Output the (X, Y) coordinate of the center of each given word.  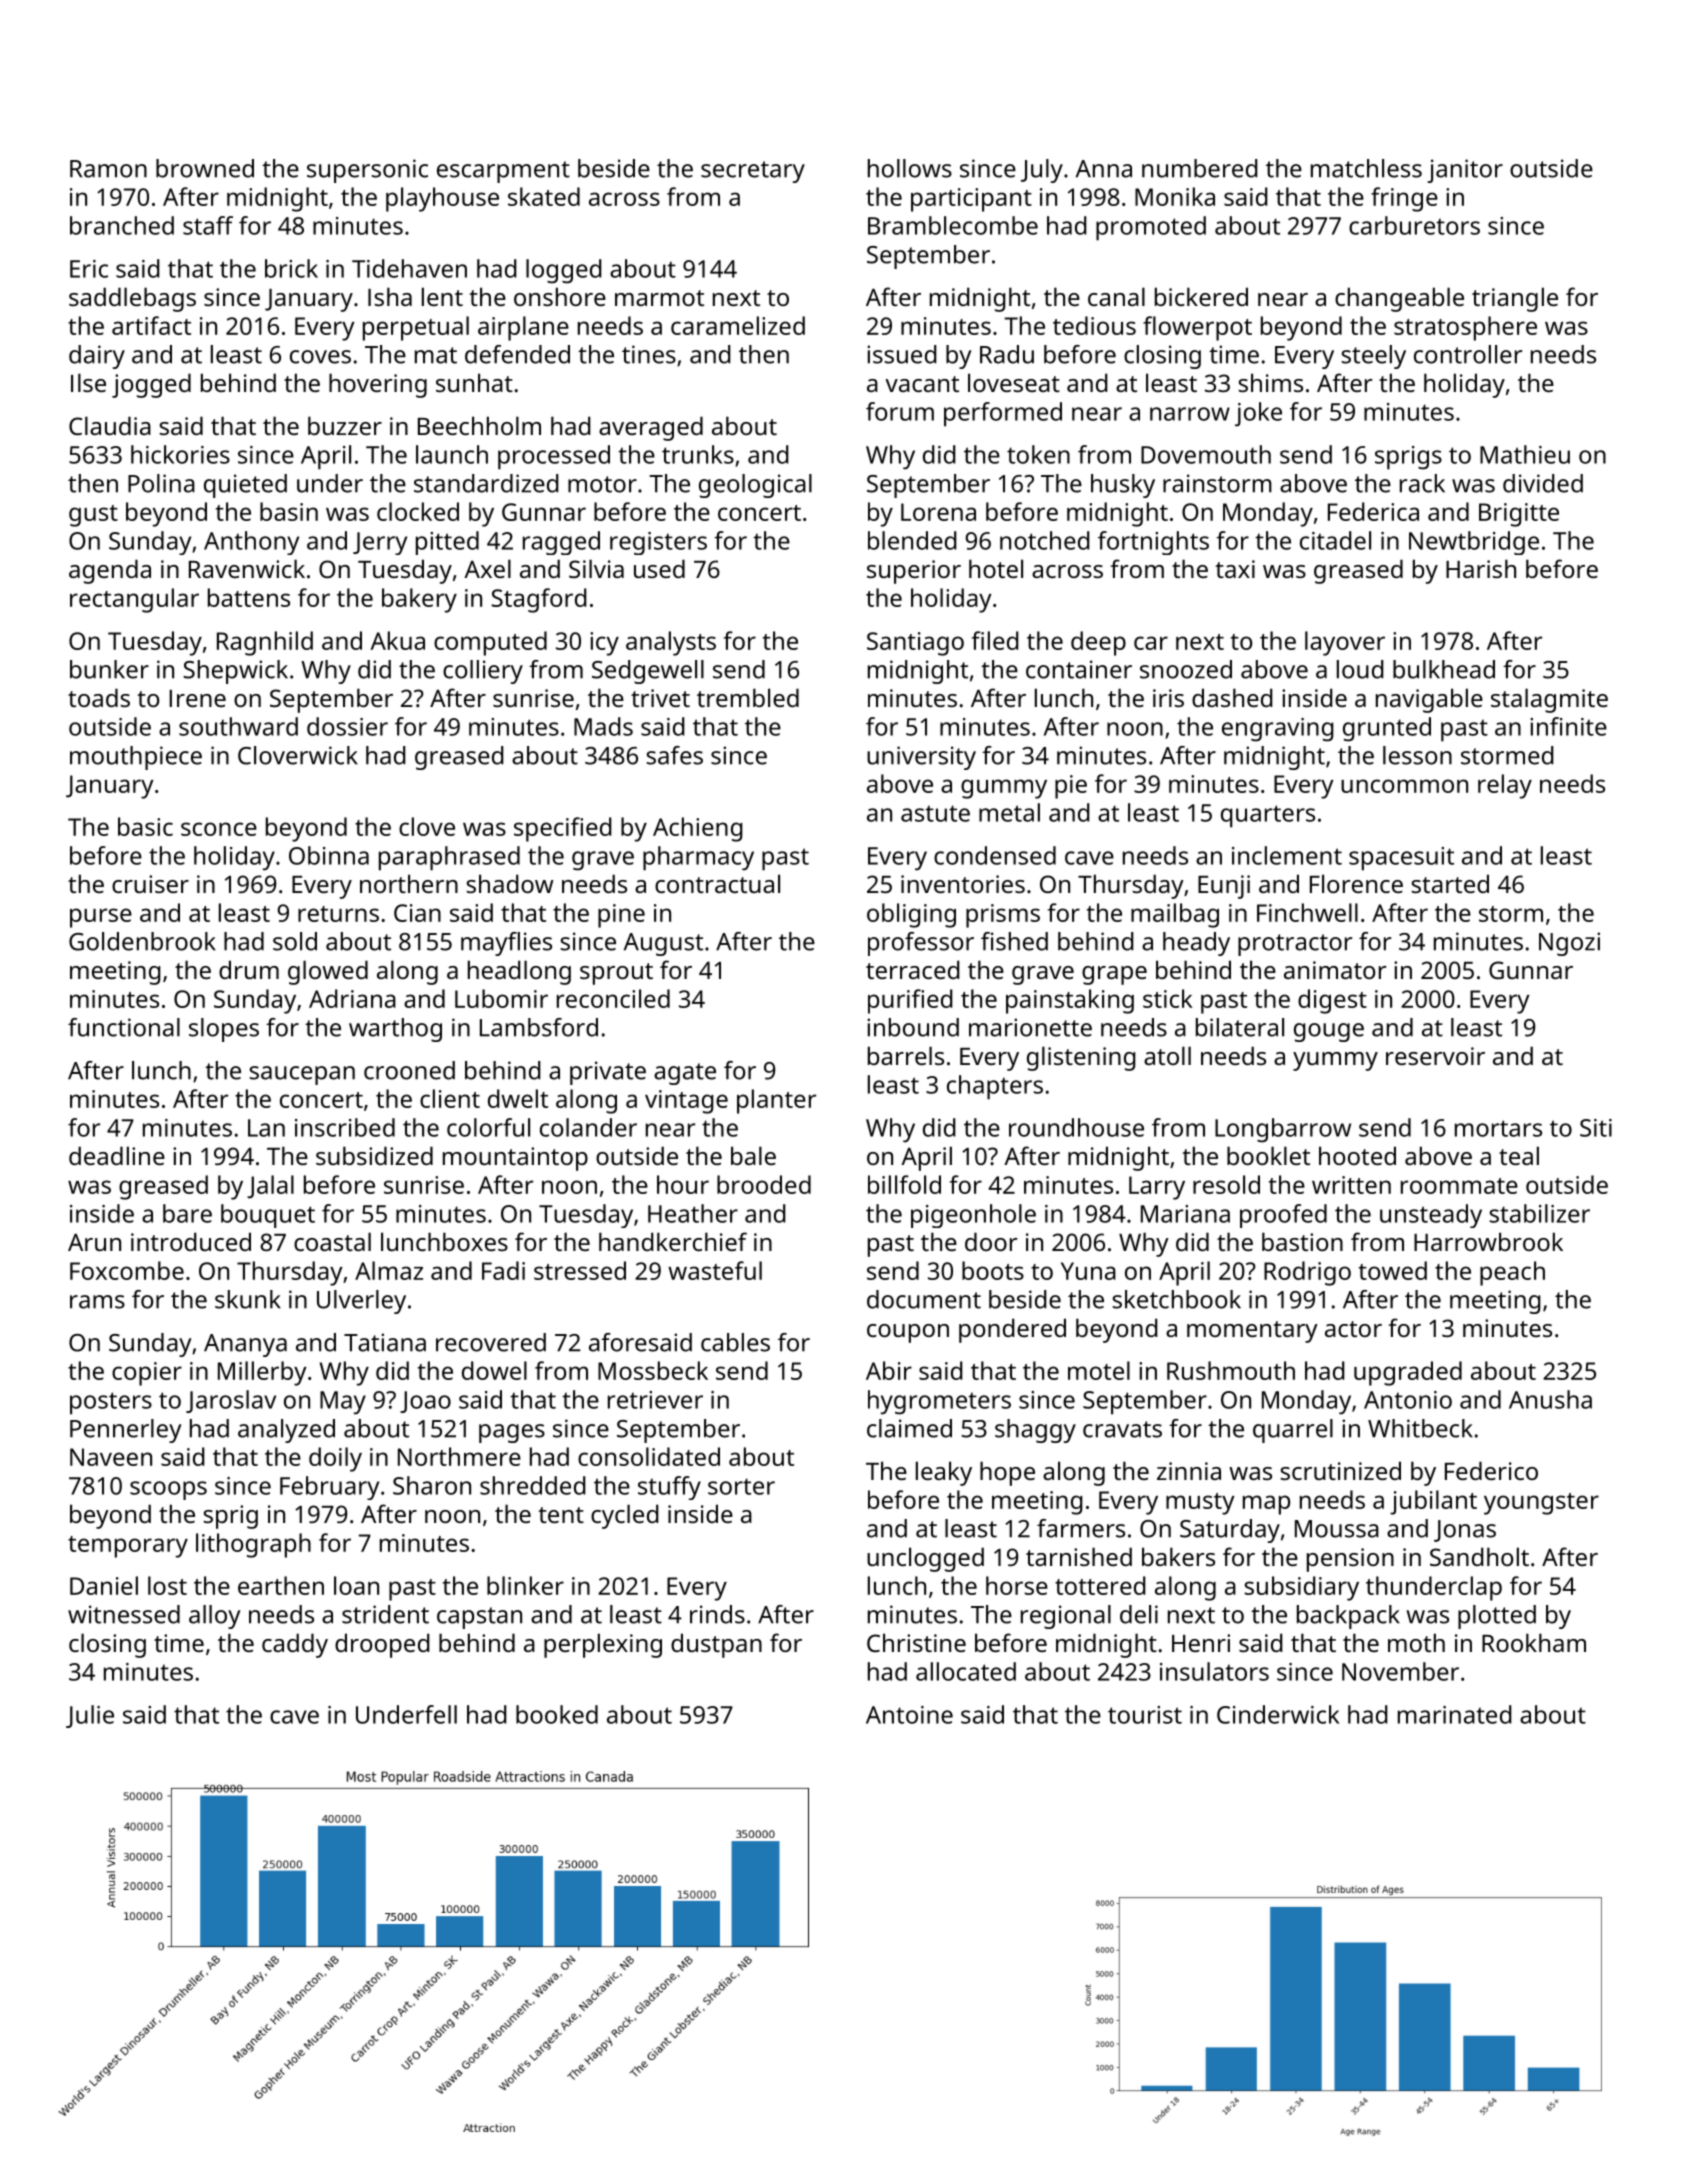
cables (735, 1342)
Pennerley (126, 1431)
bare (187, 1213)
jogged (151, 385)
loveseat (1014, 382)
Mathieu (1525, 454)
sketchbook (1176, 1299)
